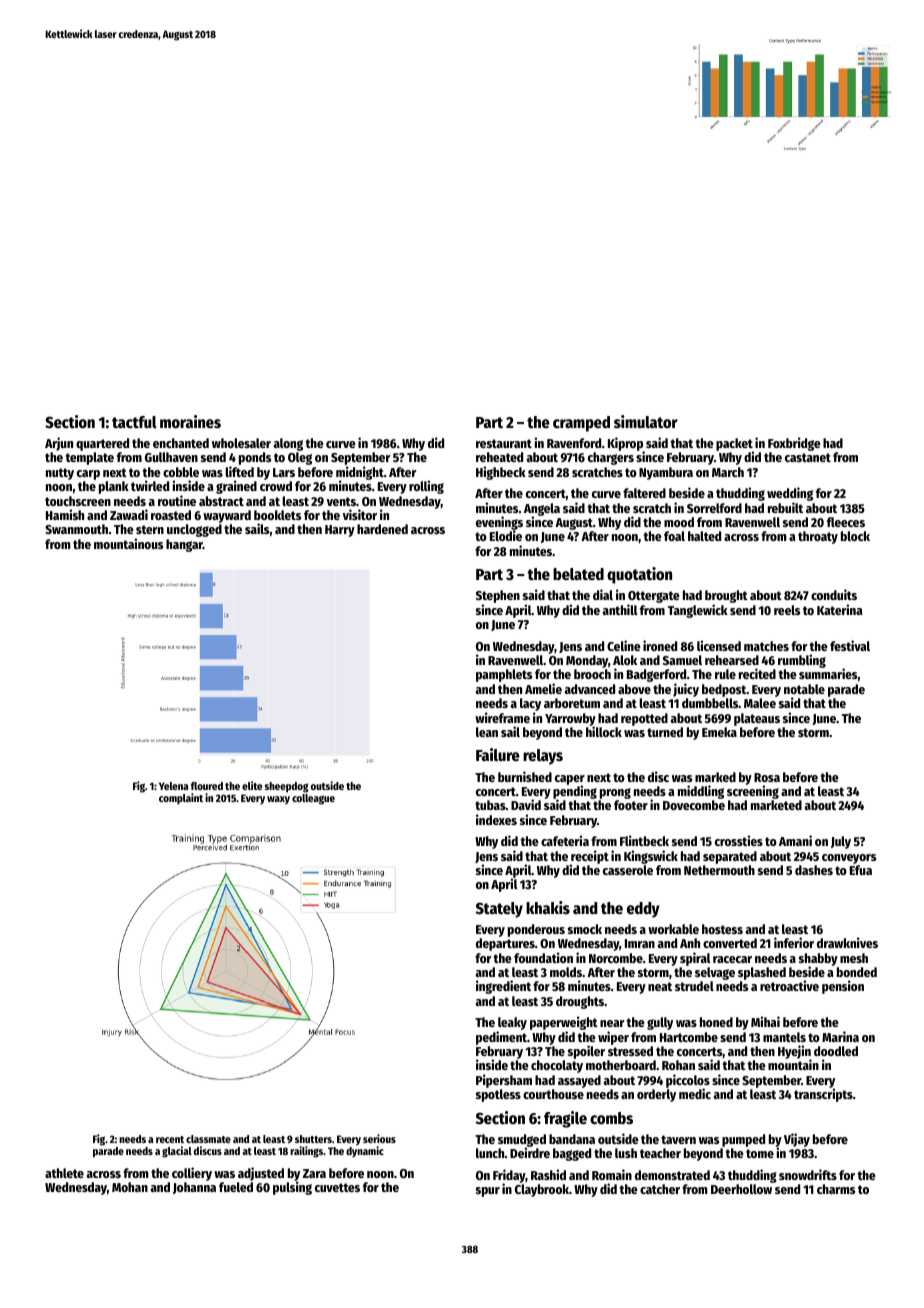 This screenshot has height=1308, width=924. Describe the element at coordinates (818, 537) in the screenshot. I see `throaty` at that location.
